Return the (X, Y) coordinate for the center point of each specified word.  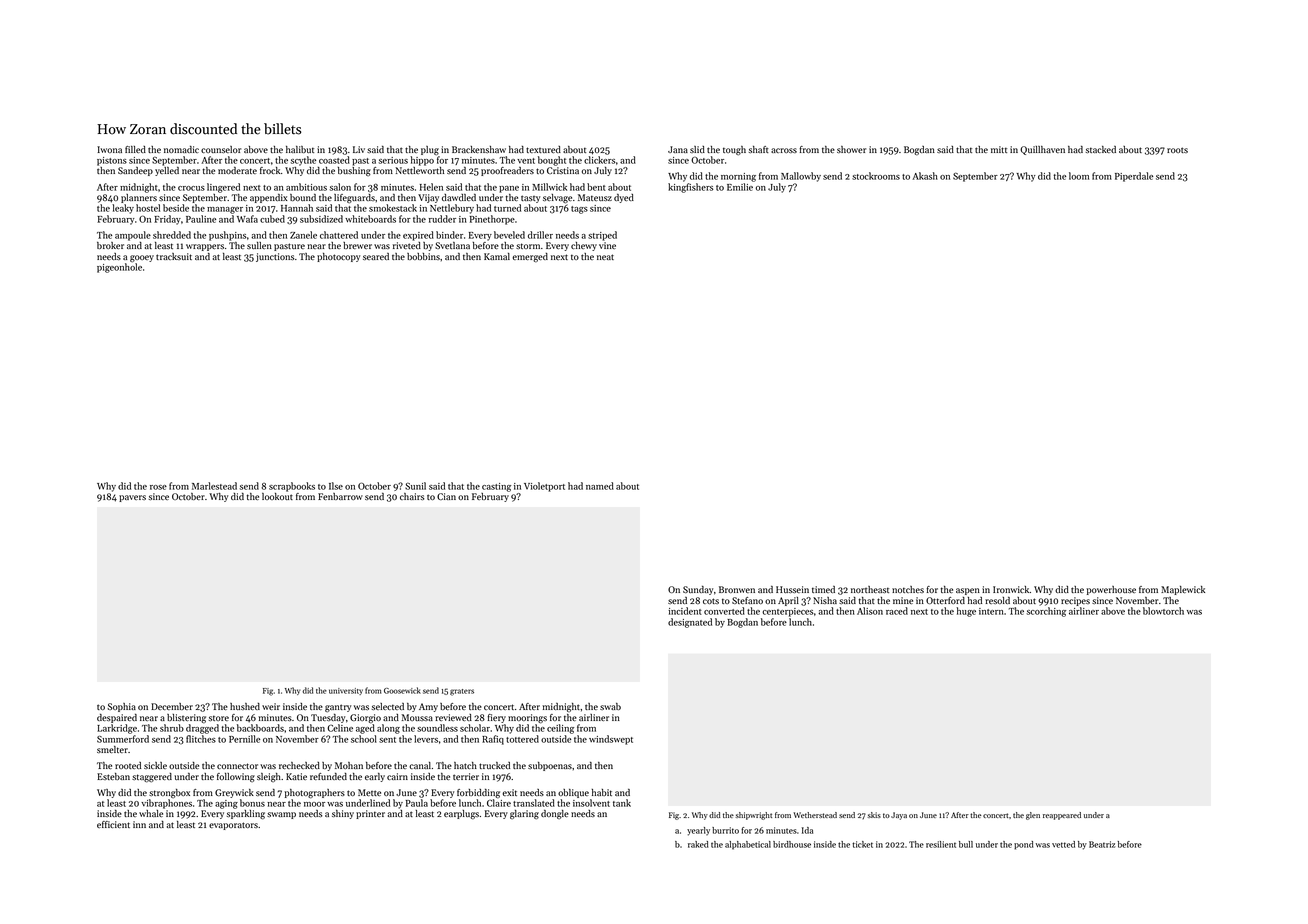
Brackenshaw (479, 149)
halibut (300, 149)
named (600, 486)
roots (1177, 150)
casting (496, 487)
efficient (113, 824)
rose (158, 487)
